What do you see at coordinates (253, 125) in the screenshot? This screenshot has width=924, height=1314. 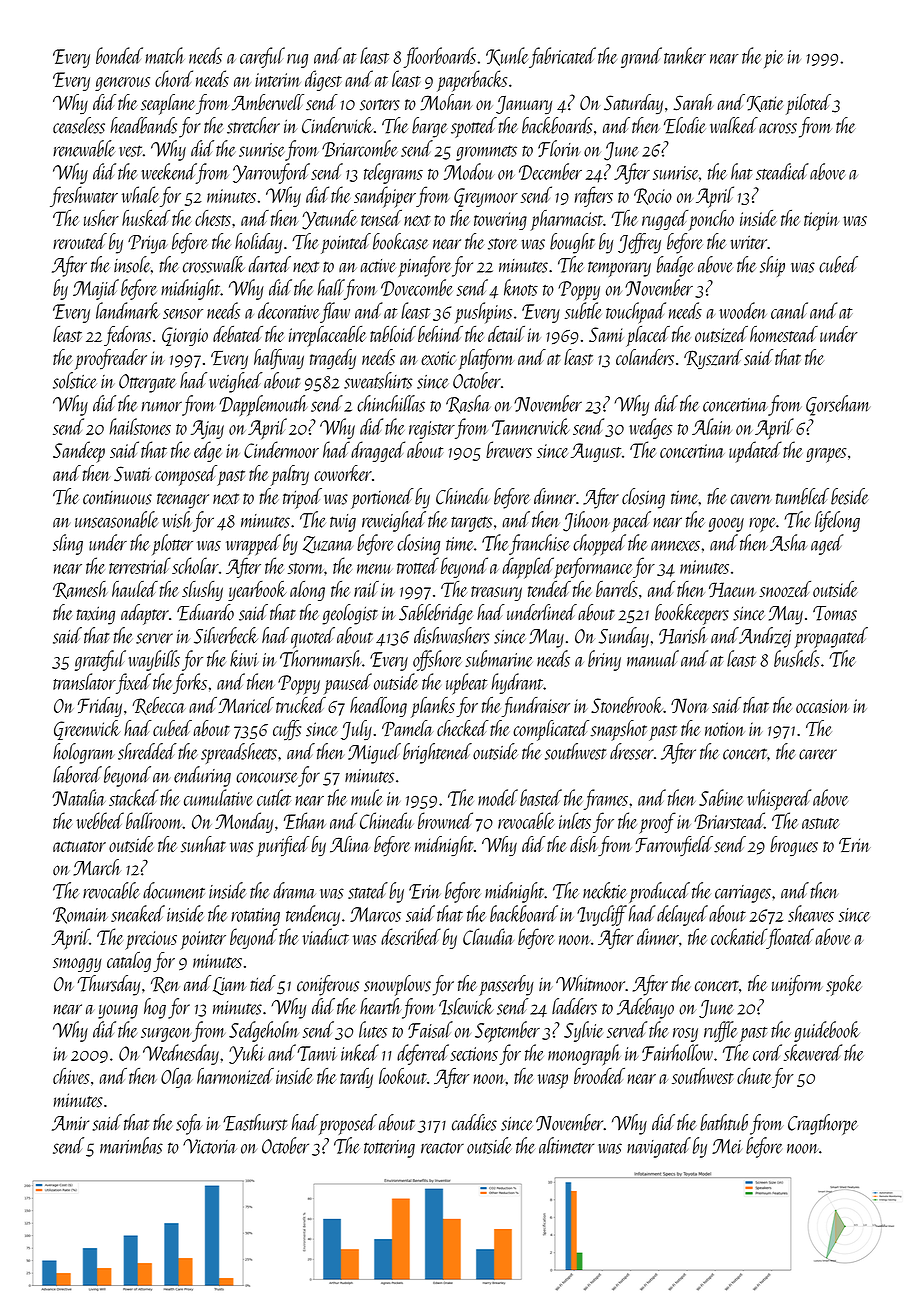 I see `stretcher` at bounding box center [253, 125].
